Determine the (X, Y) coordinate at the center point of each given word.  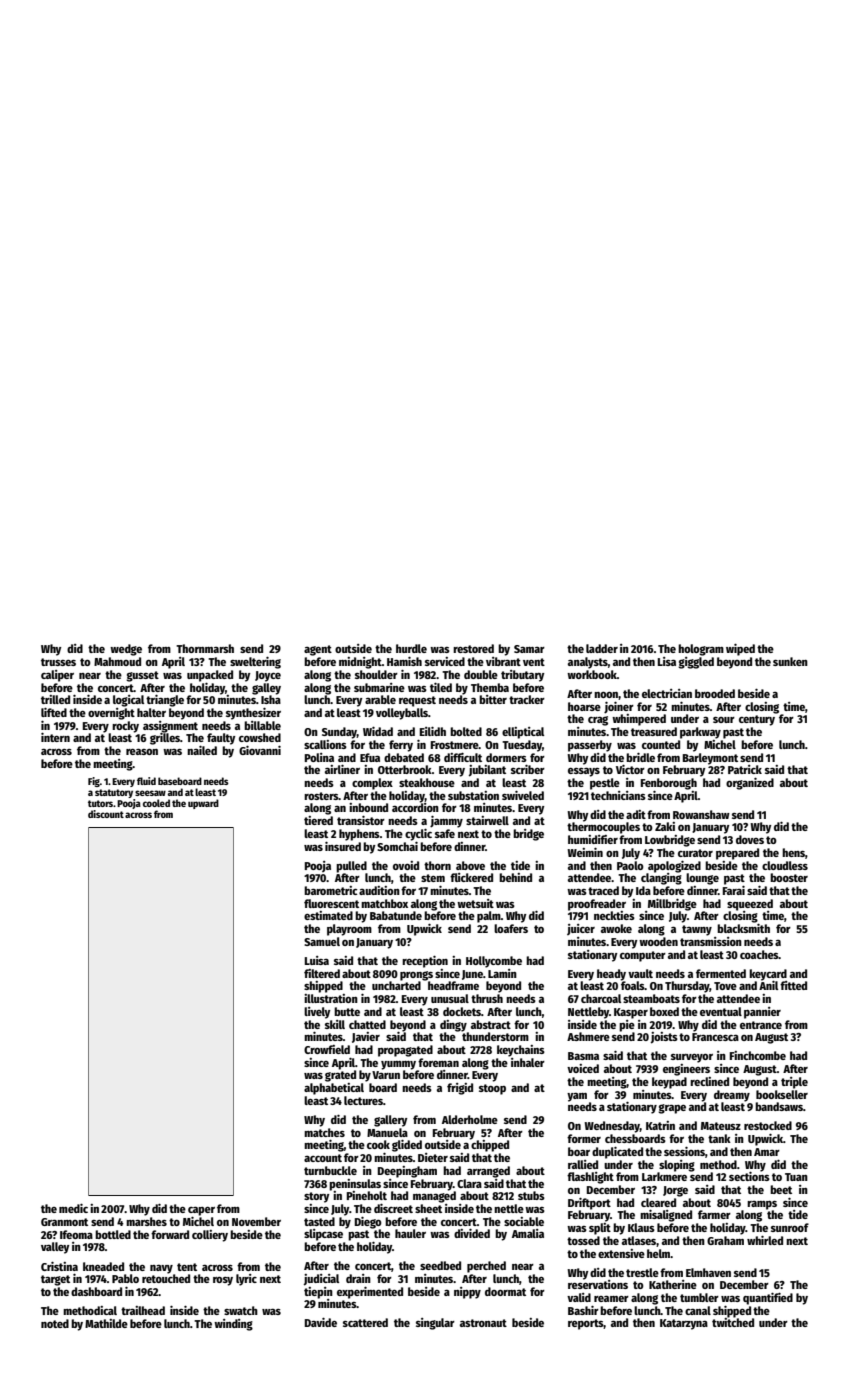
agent (318, 650)
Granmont (64, 1222)
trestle (642, 1272)
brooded (715, 693)
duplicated (617, 1152)
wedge (126, 650)
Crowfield (327, 1049)
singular (435, 1324)
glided (407, 1145)
